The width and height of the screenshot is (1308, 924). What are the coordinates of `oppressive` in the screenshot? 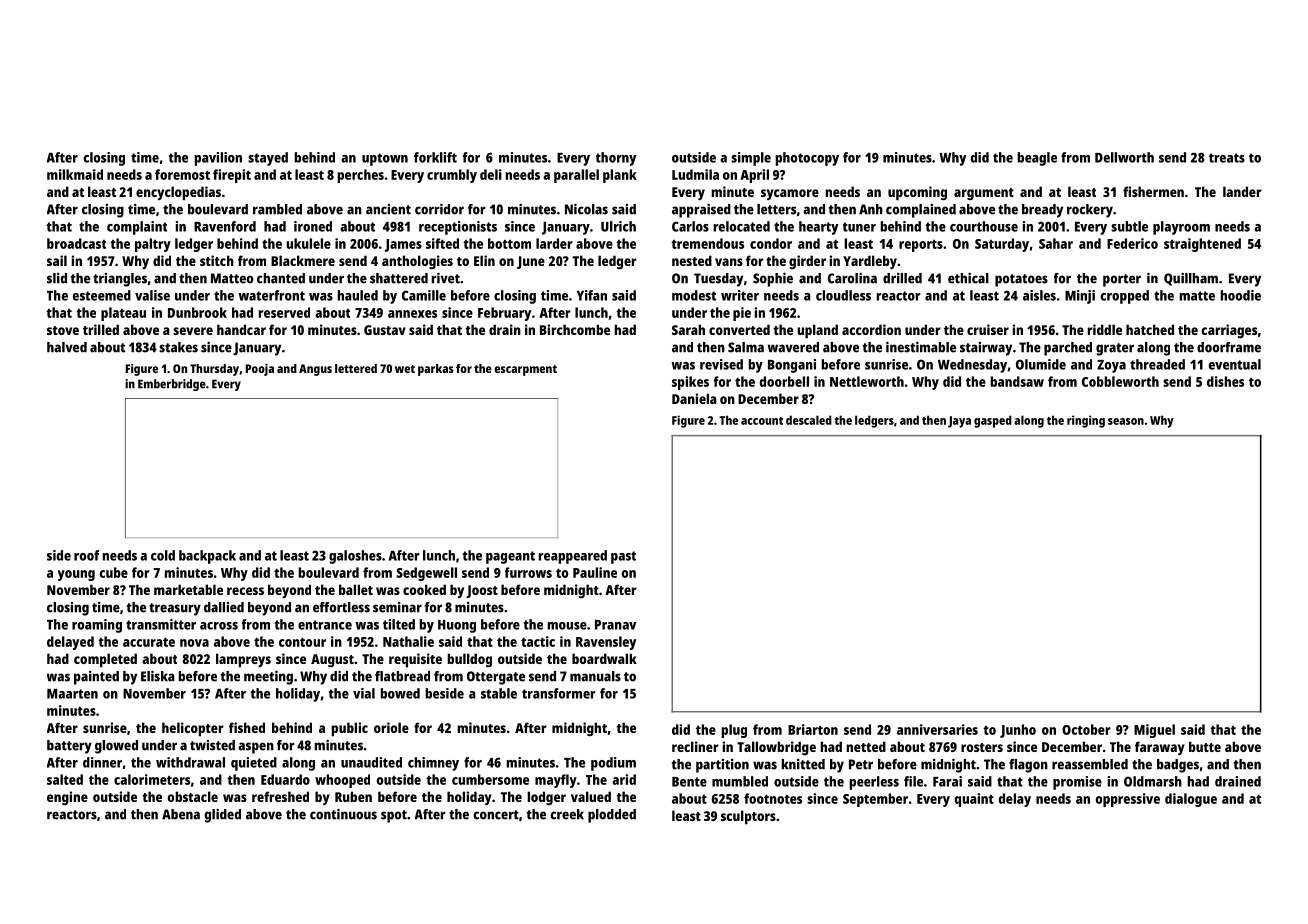 It's located at (1128, 800).
